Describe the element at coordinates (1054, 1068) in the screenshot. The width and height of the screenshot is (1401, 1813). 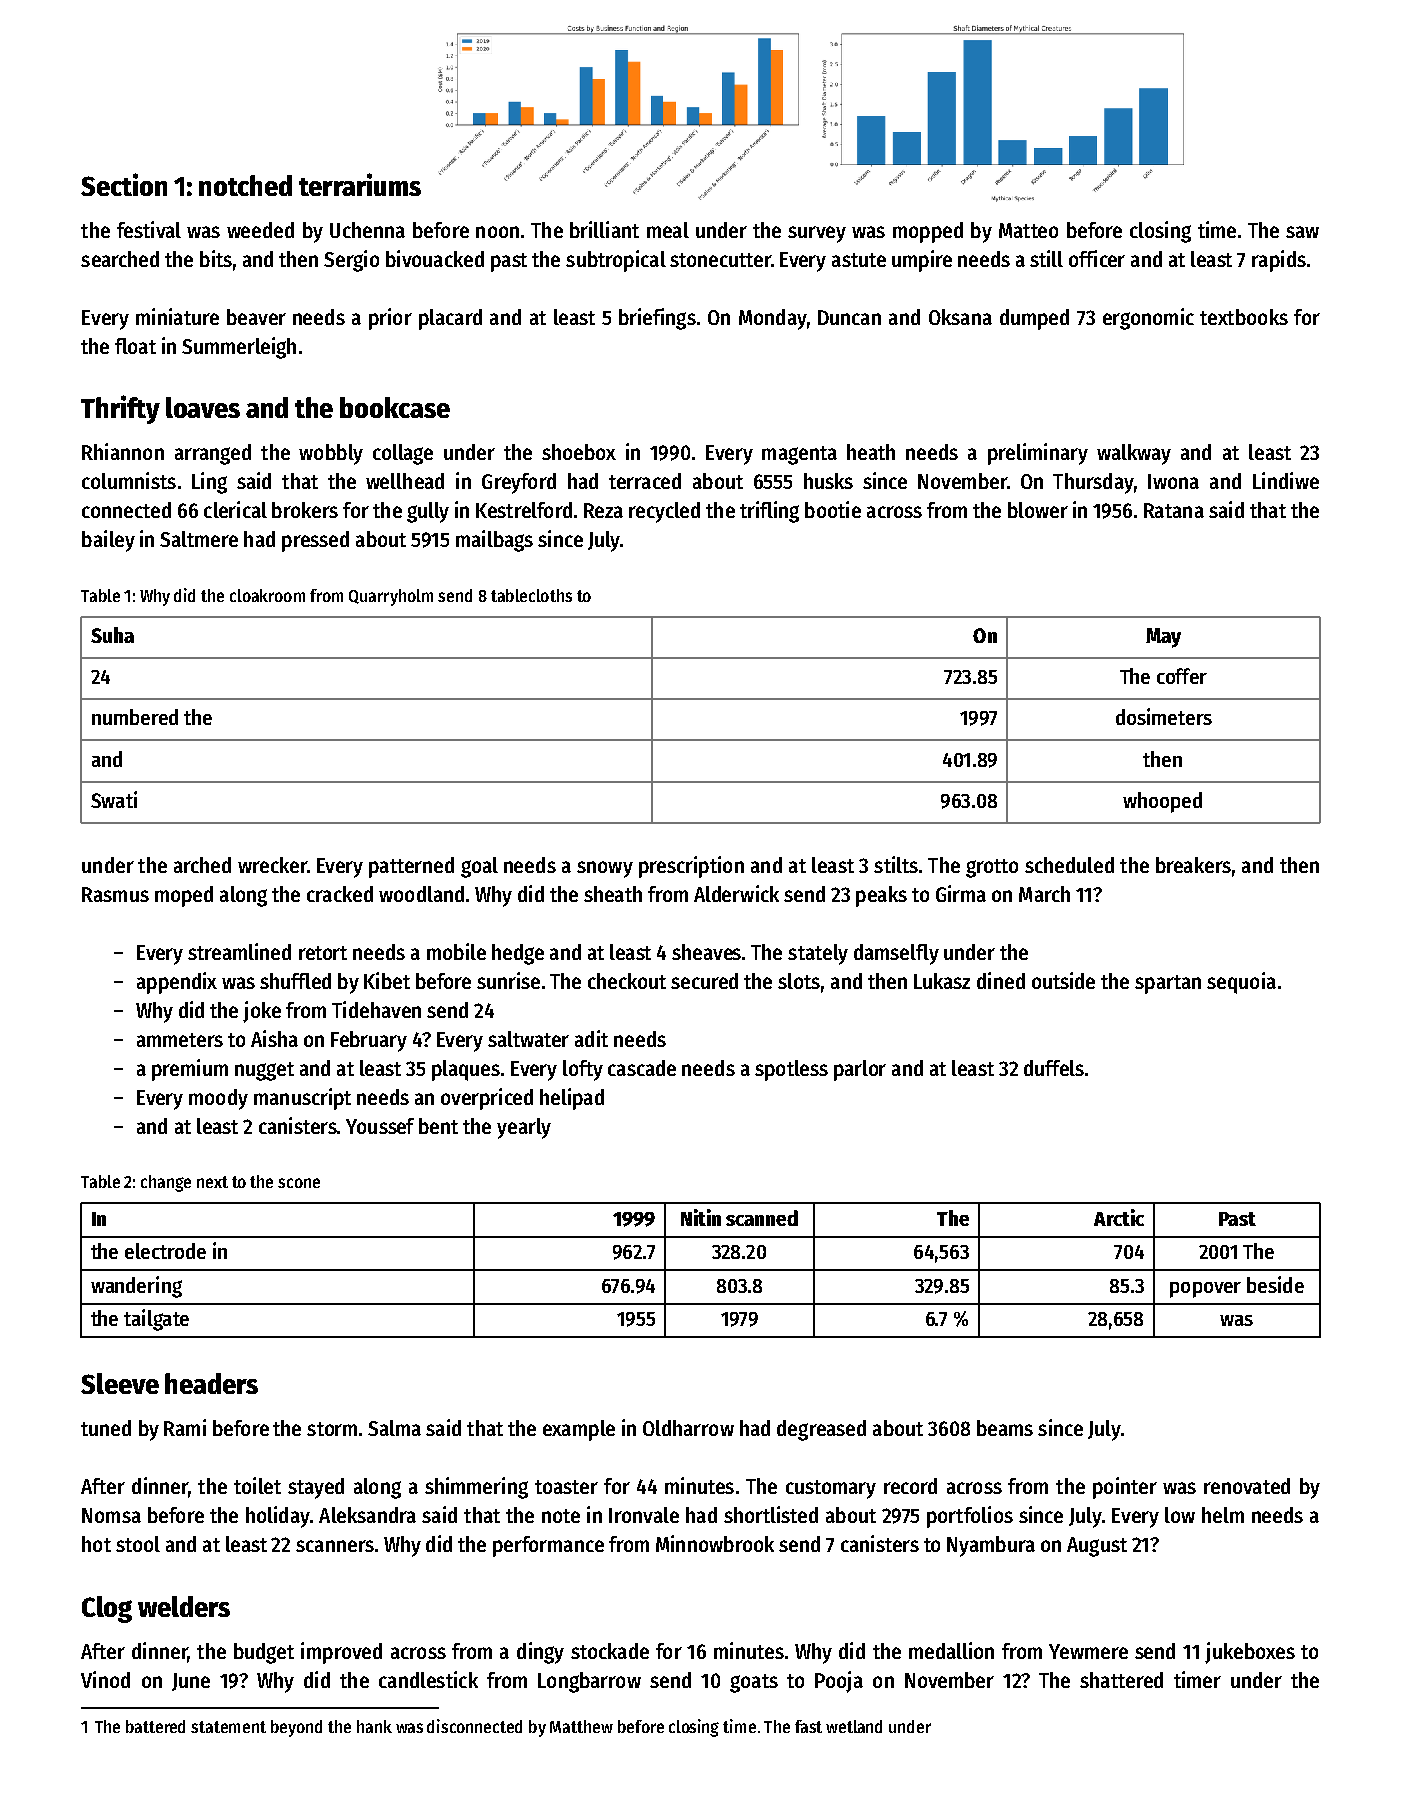
I see `duffels` at that location.
